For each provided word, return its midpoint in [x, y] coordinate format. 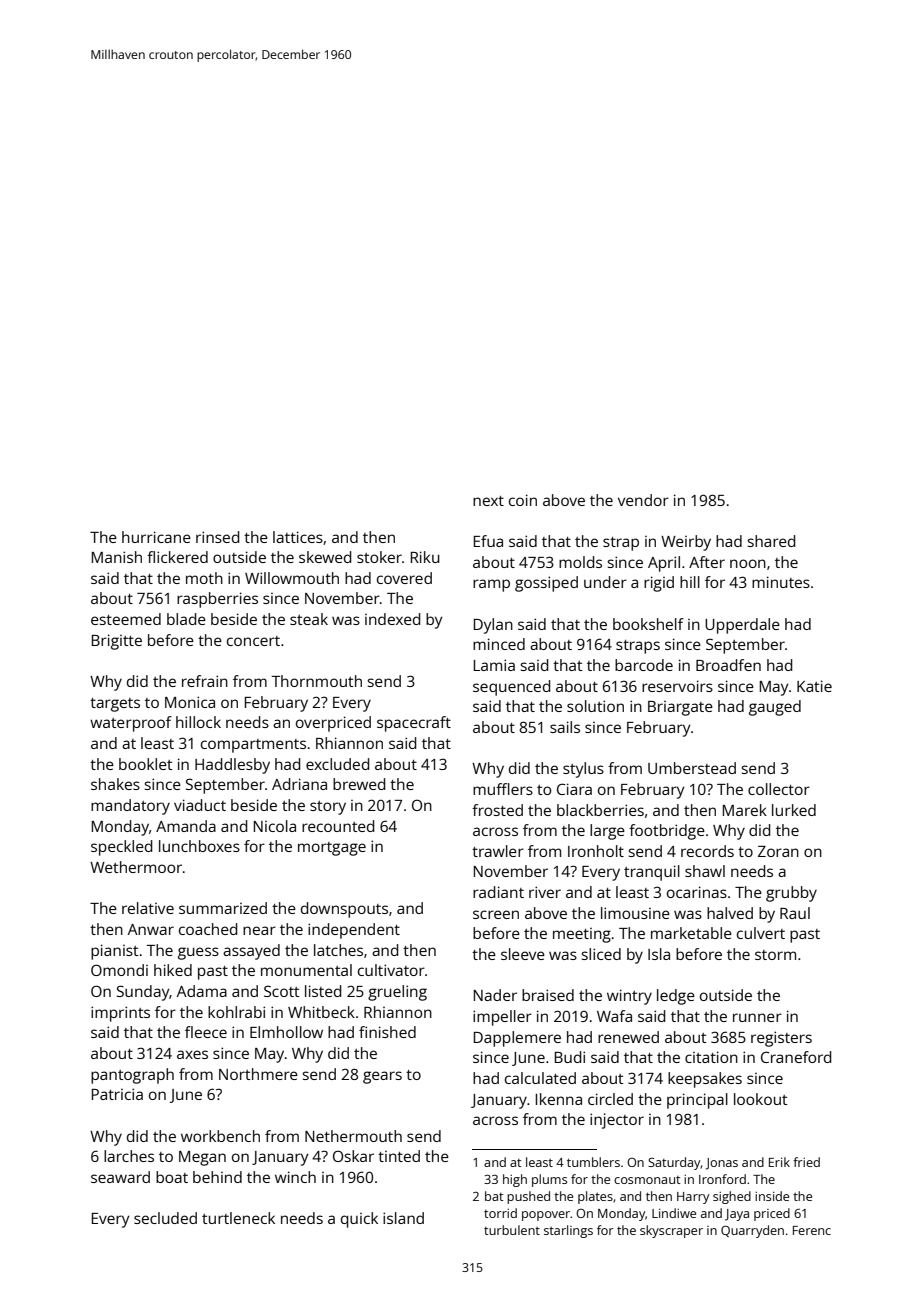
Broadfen [728, 665]
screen [496, 914]
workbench [220, 1136]
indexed [392, 619]
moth [204, 578]
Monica [190, 702]
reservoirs [677, 686]
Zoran [778, 851]
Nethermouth [353, 1136]
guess [198, 953]
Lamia [494, 665]
